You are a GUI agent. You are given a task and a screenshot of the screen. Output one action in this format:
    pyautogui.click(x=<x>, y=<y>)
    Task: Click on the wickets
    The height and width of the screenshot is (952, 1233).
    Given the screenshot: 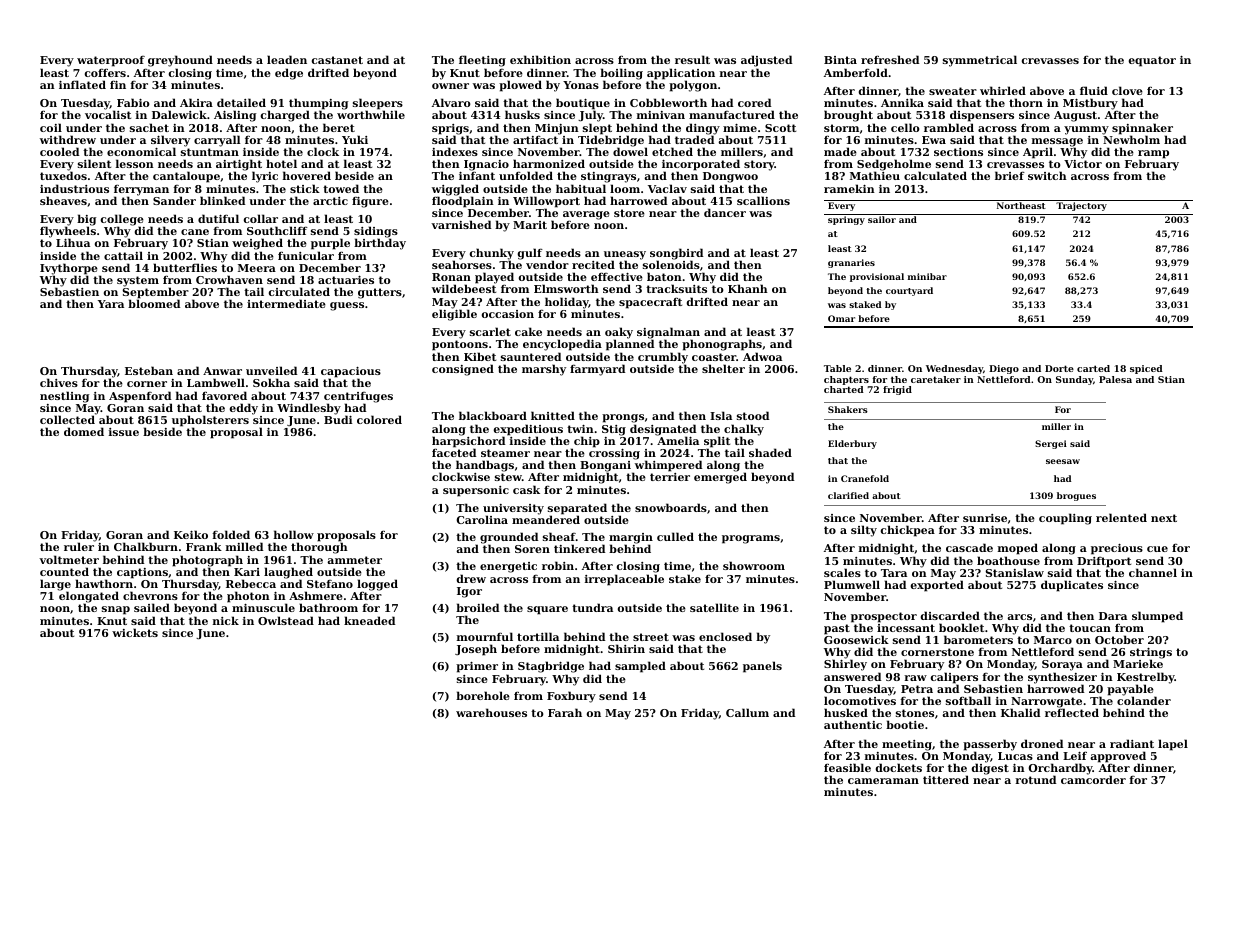 What is the action you would take?
    pyautogui.click(x=135, y=632)
